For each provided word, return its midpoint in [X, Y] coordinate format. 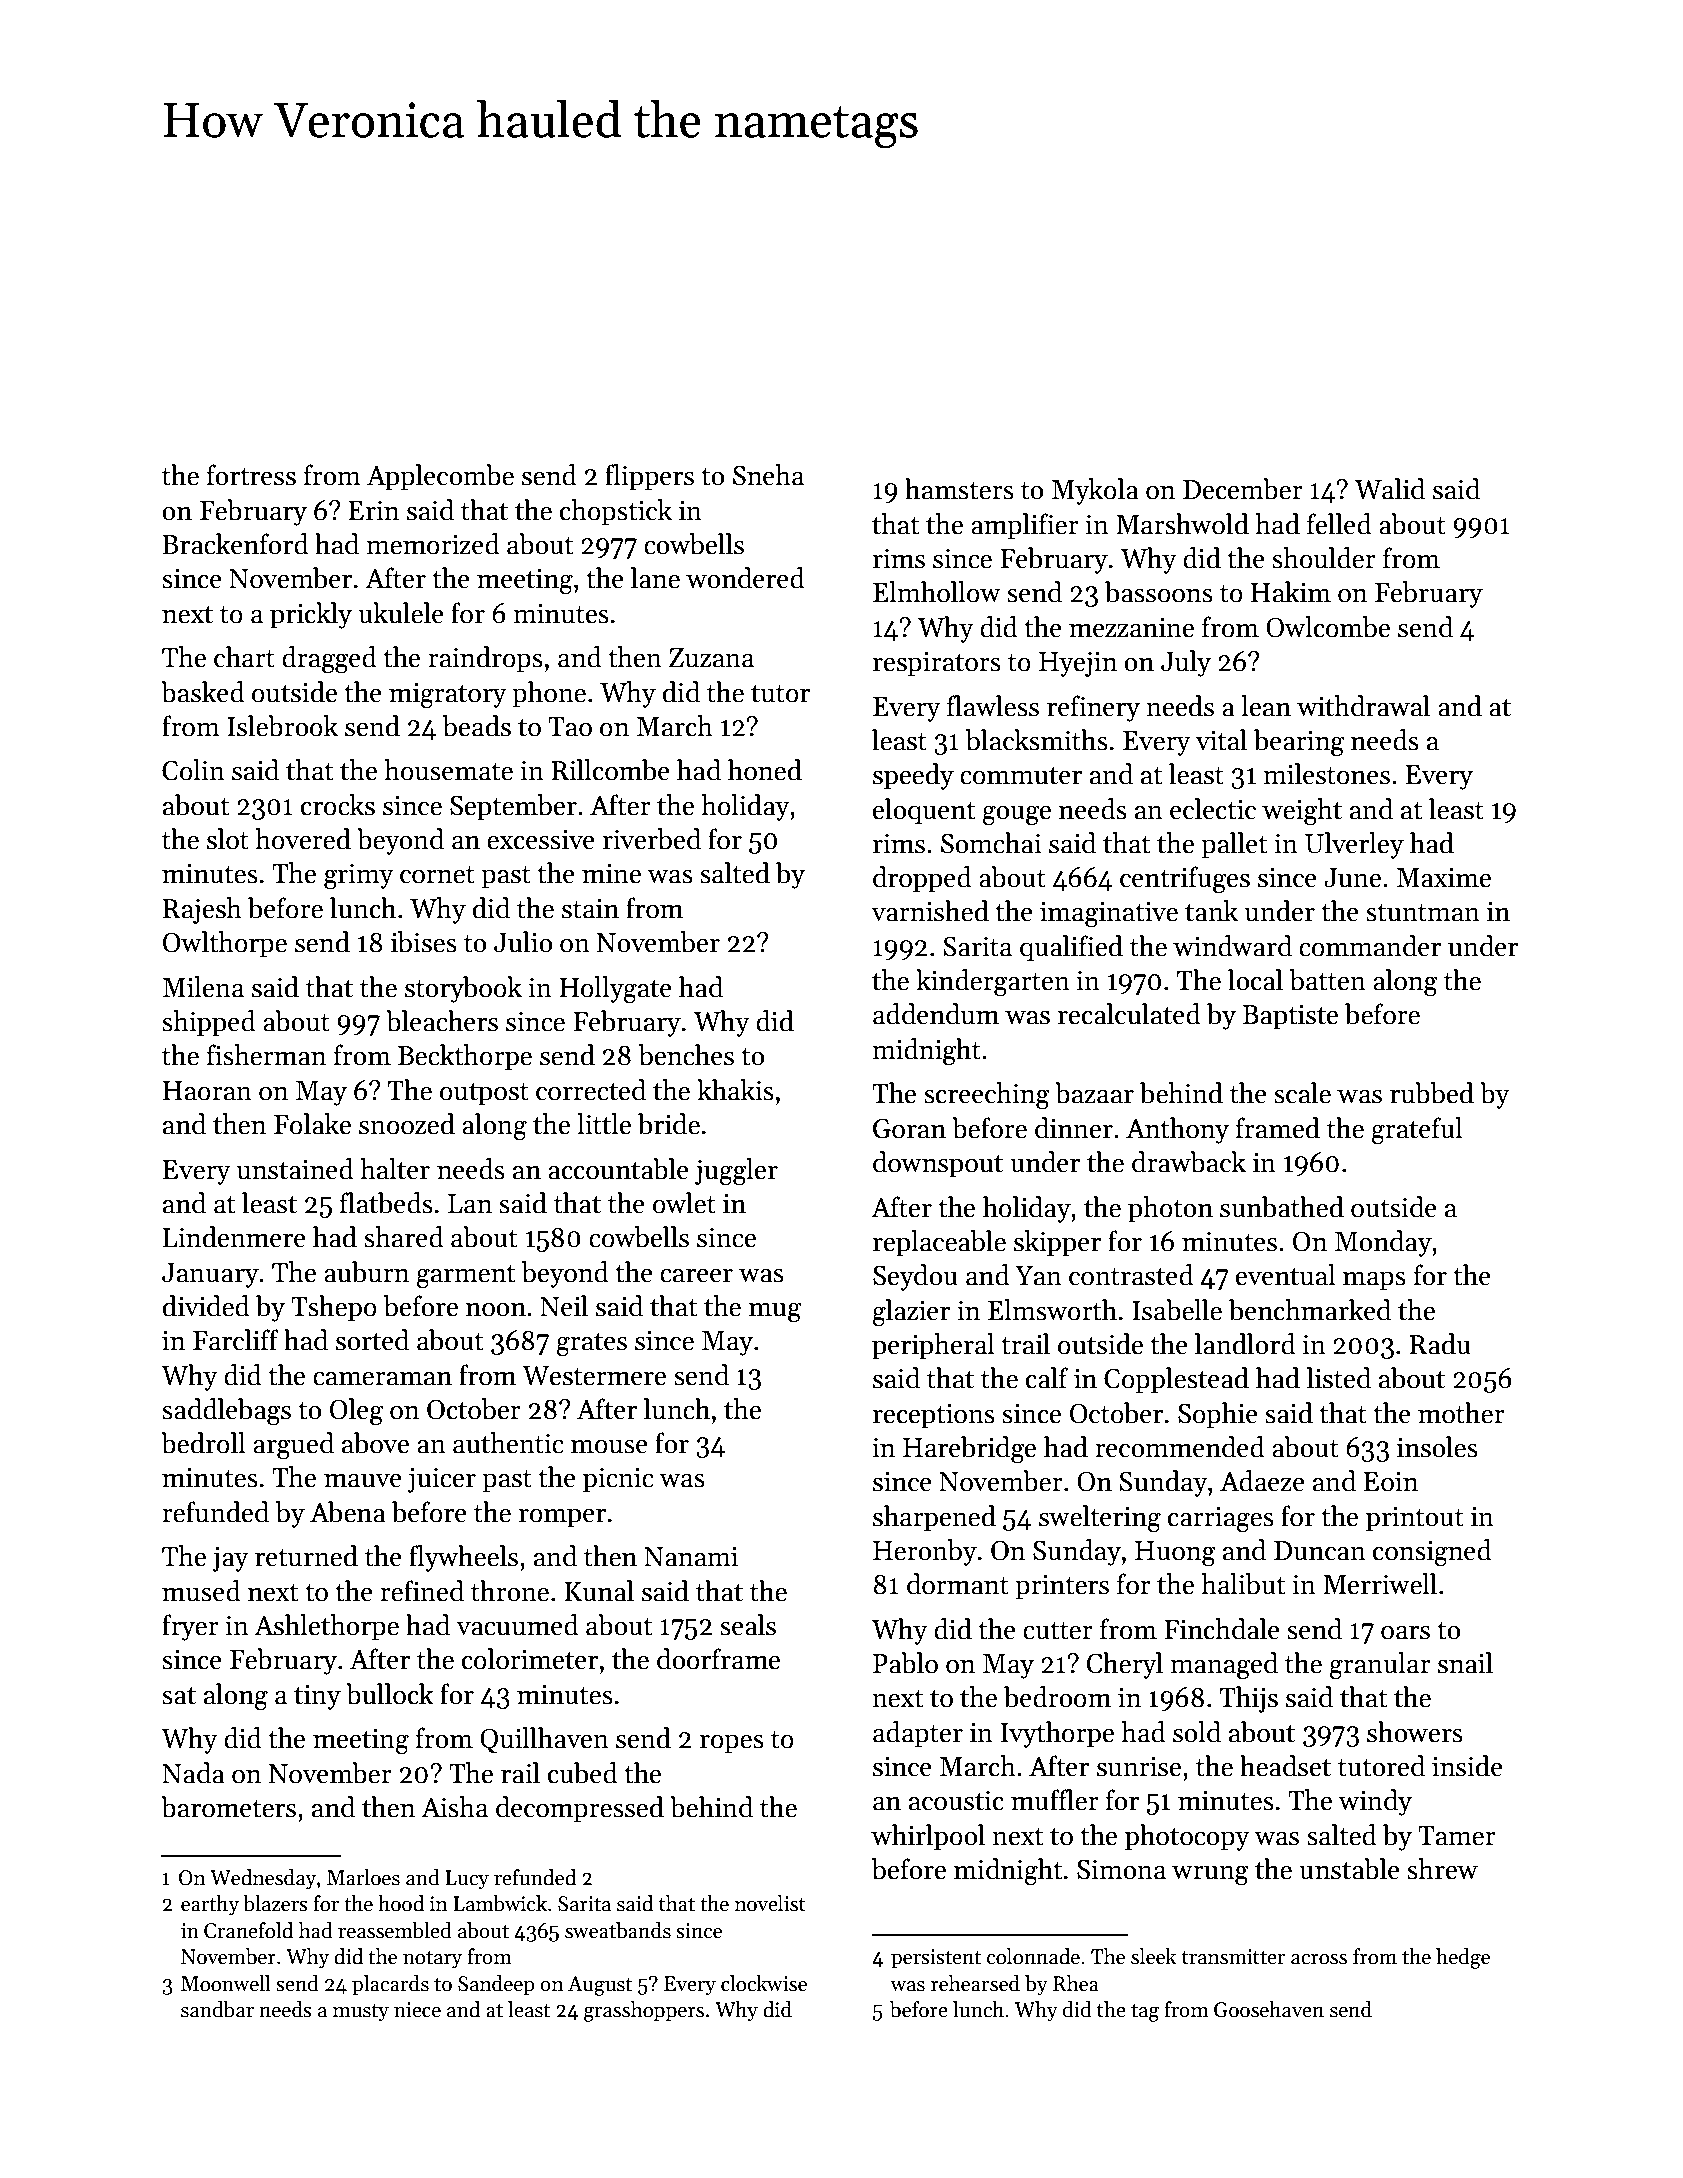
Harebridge [969, 1450]
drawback [1189, 1162]
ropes [732, 1744]
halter [395, 1169]
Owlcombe [1328, 627]
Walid [1390, 489]
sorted [372, 1340]
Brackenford [235, 544]
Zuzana [711, 658]
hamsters [959, 489]
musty [361, 2013]
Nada [193, 1773]
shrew [1442, 1869]
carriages [1221, 1520]
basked [203, 692]
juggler [736, 1172]
